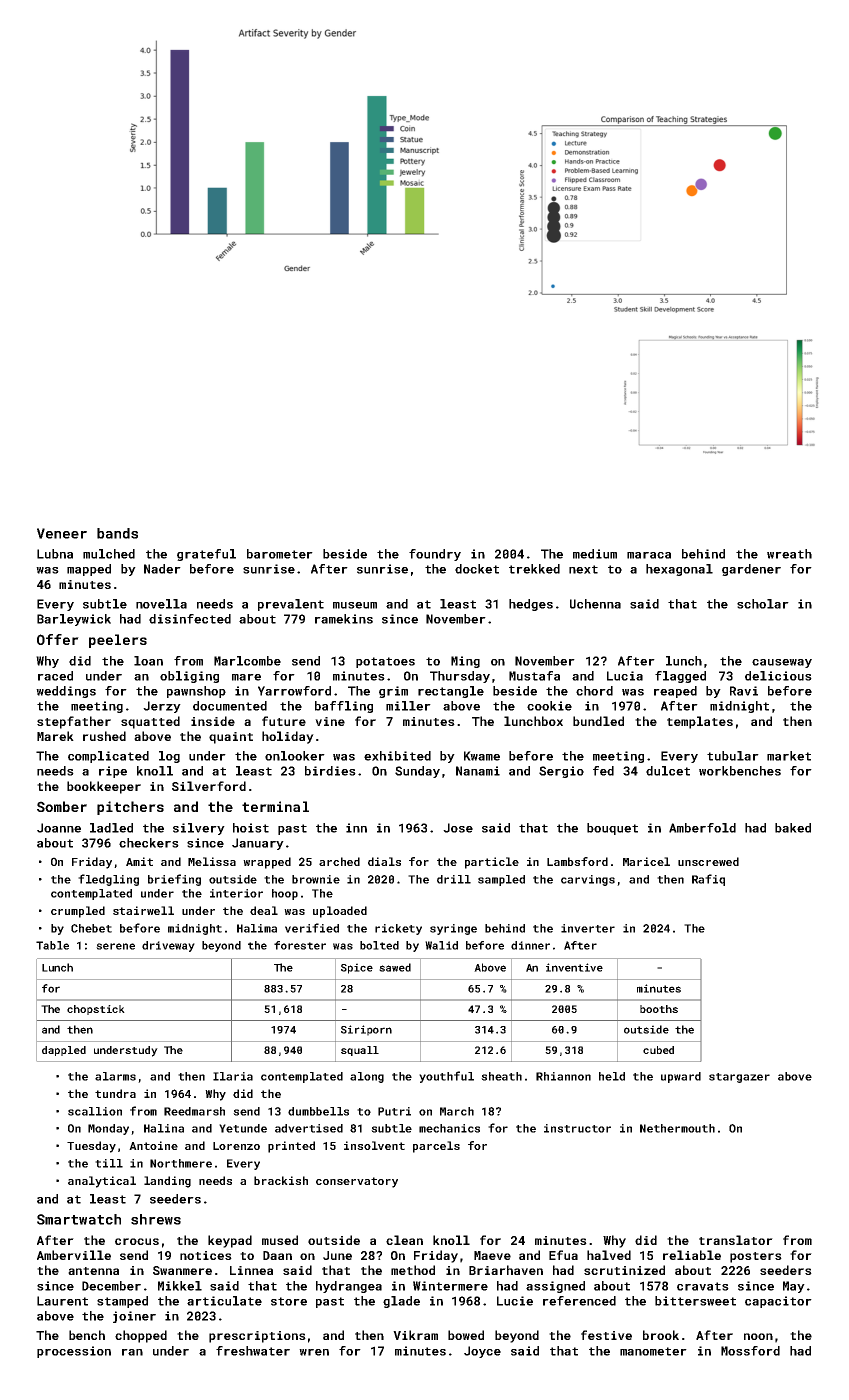  I want to click on Joyce, so click(482, 1352).
